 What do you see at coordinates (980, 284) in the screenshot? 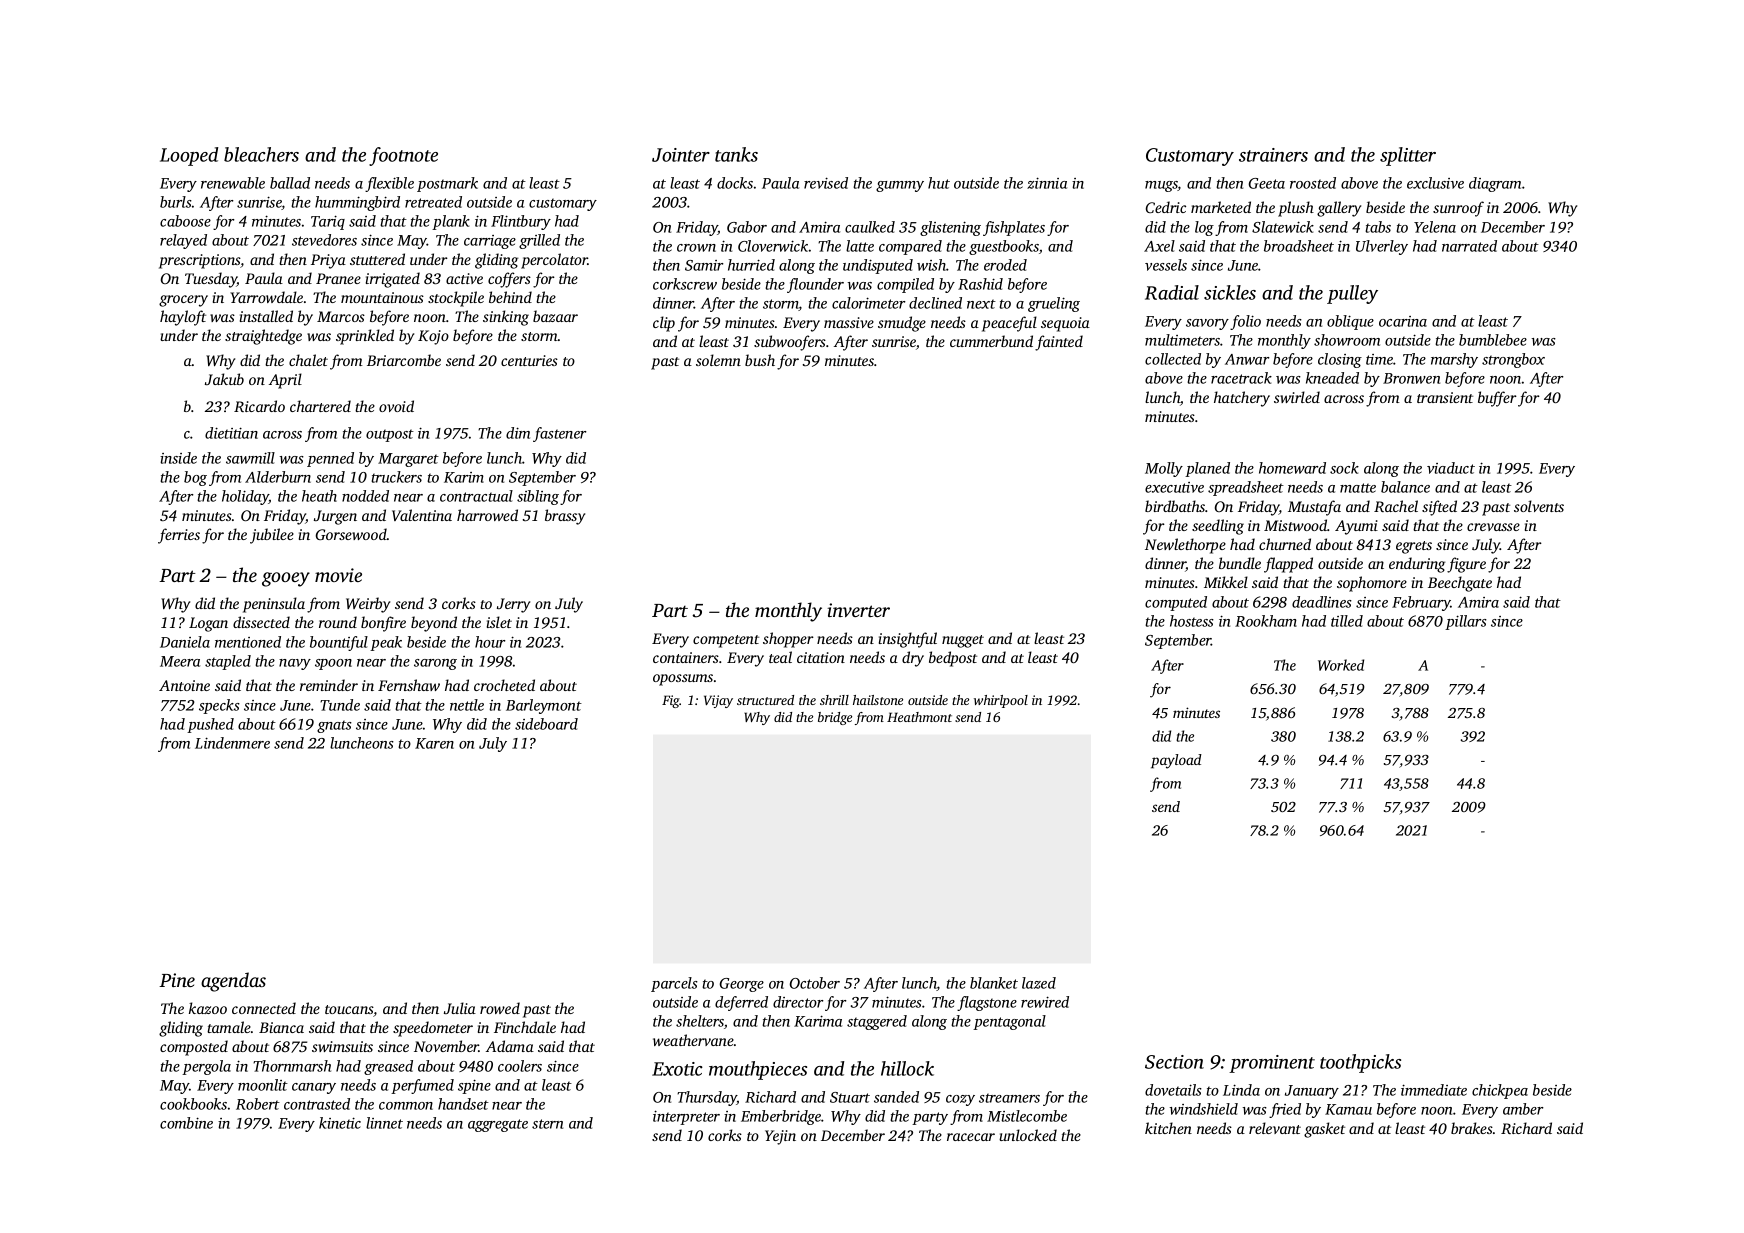
I see `Rashid` at bounding box center [980, 284].
